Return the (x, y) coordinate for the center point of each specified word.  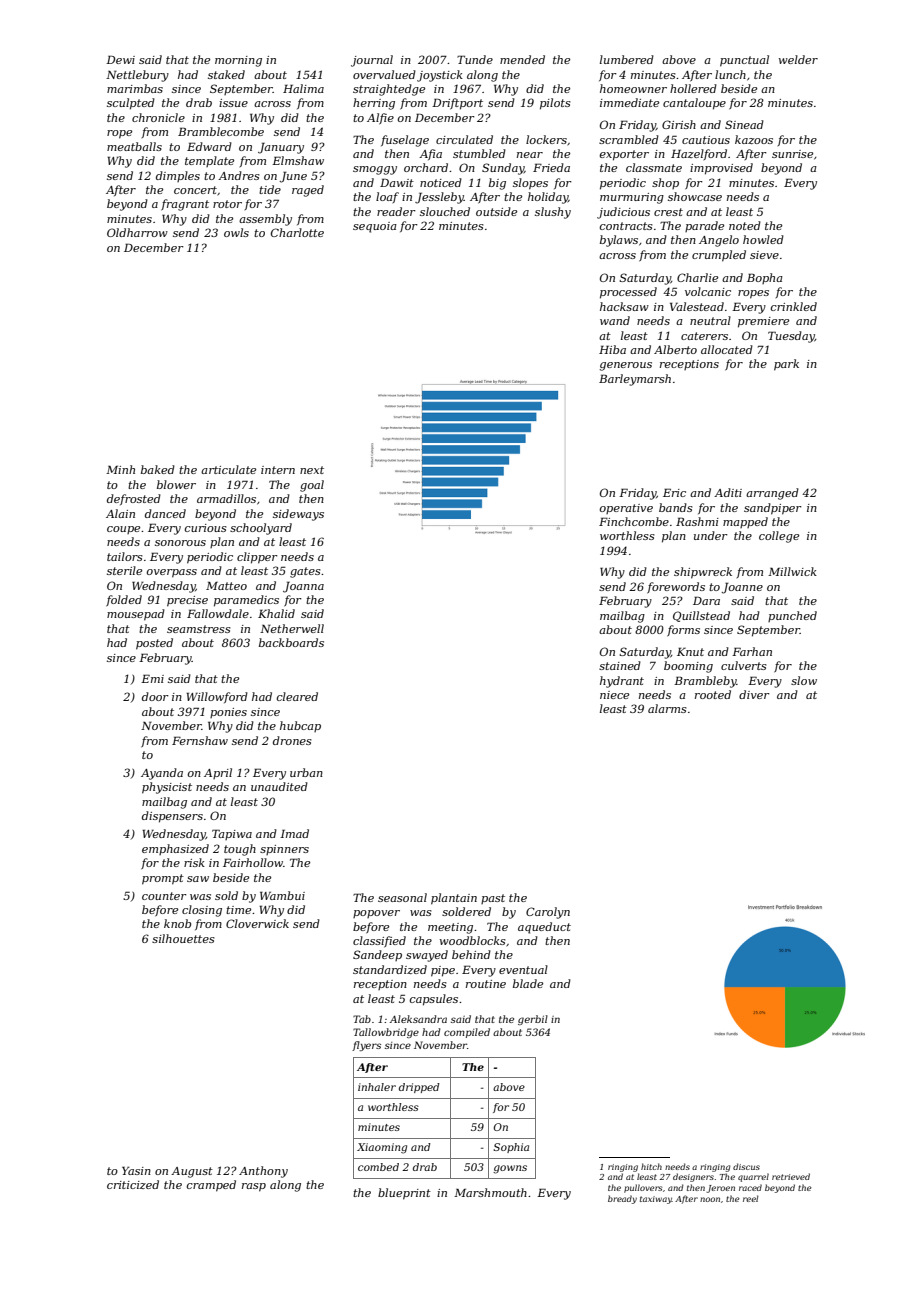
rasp (254, 1187)
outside (496, 211)
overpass (172, 573)
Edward (209, 146)
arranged (772, 494)
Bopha (765, 278)
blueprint (404, 1194)
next (312, 470)
